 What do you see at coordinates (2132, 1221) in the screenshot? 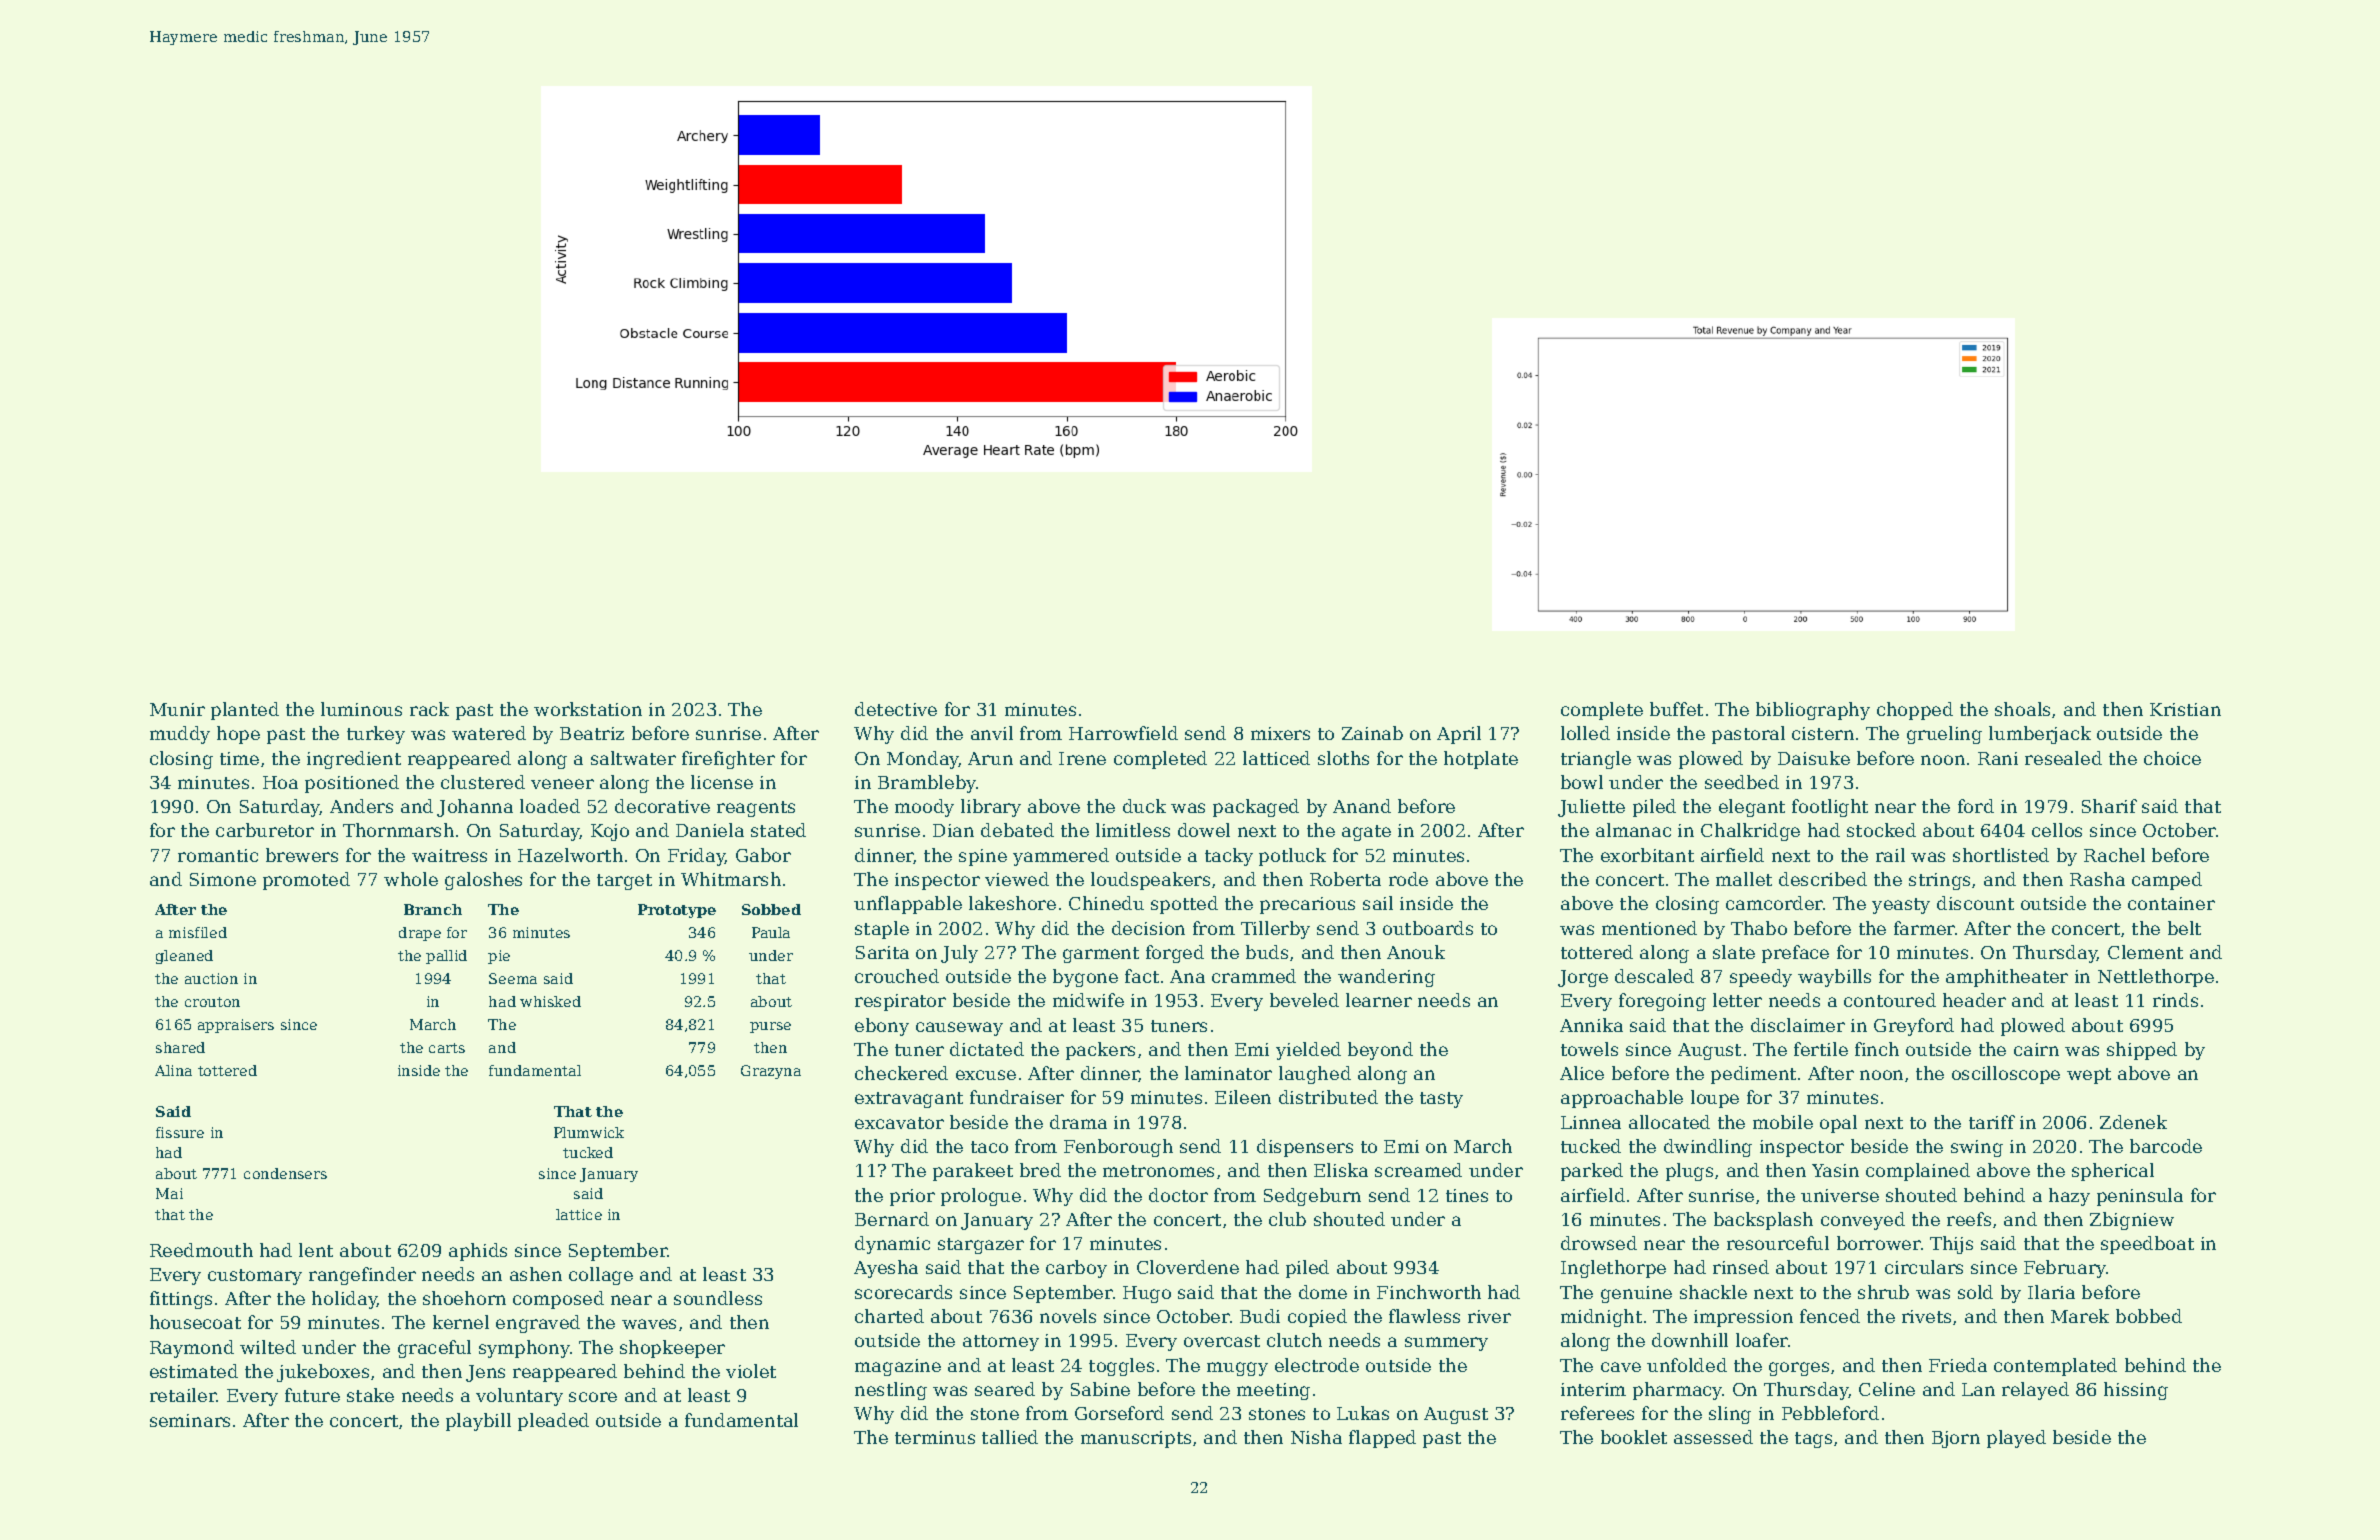
I see `Zbigniew` at bounding box center [2132, 1221].
